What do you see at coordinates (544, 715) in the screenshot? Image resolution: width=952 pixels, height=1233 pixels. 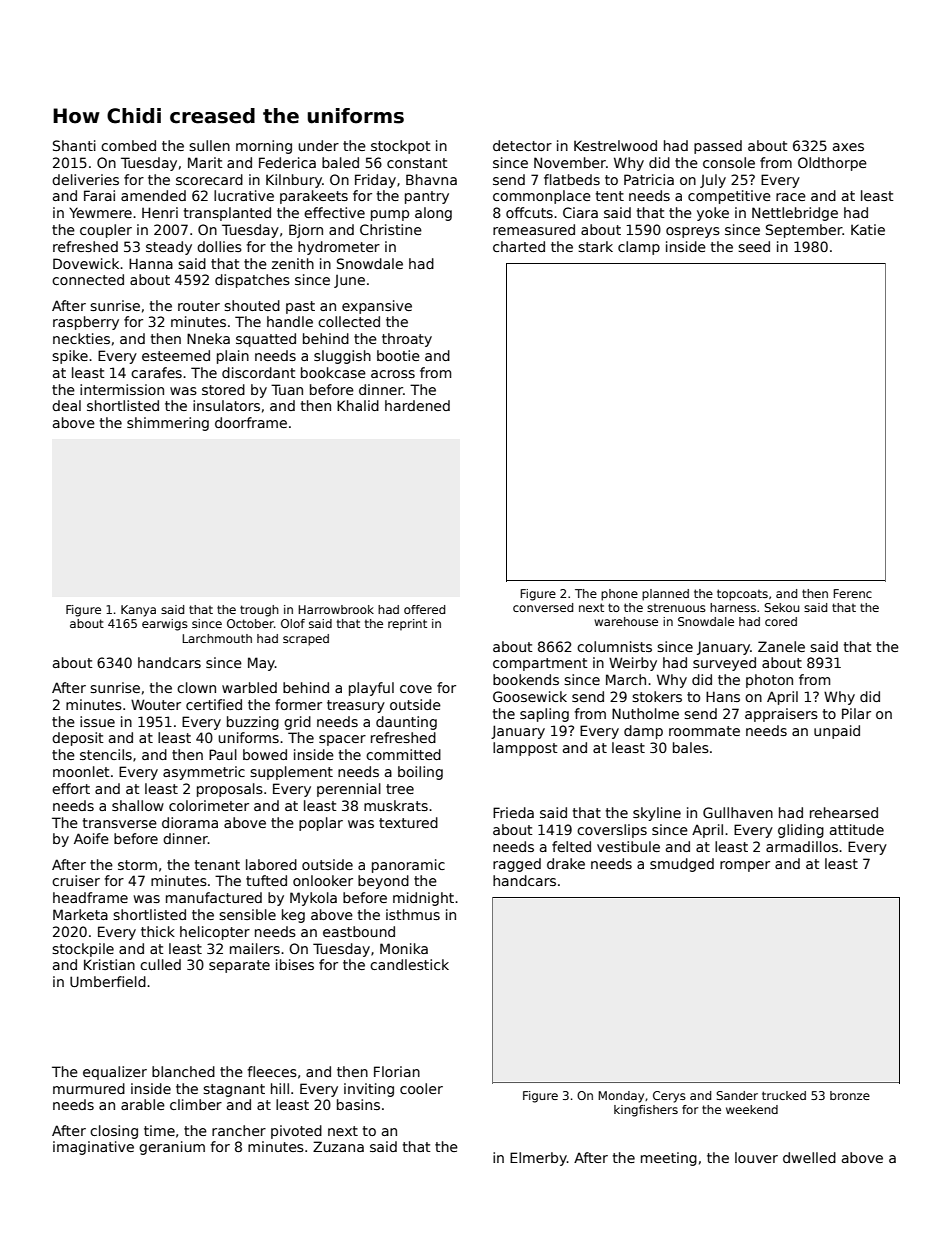 I see `sapling` at bounding box center [544, 715].
